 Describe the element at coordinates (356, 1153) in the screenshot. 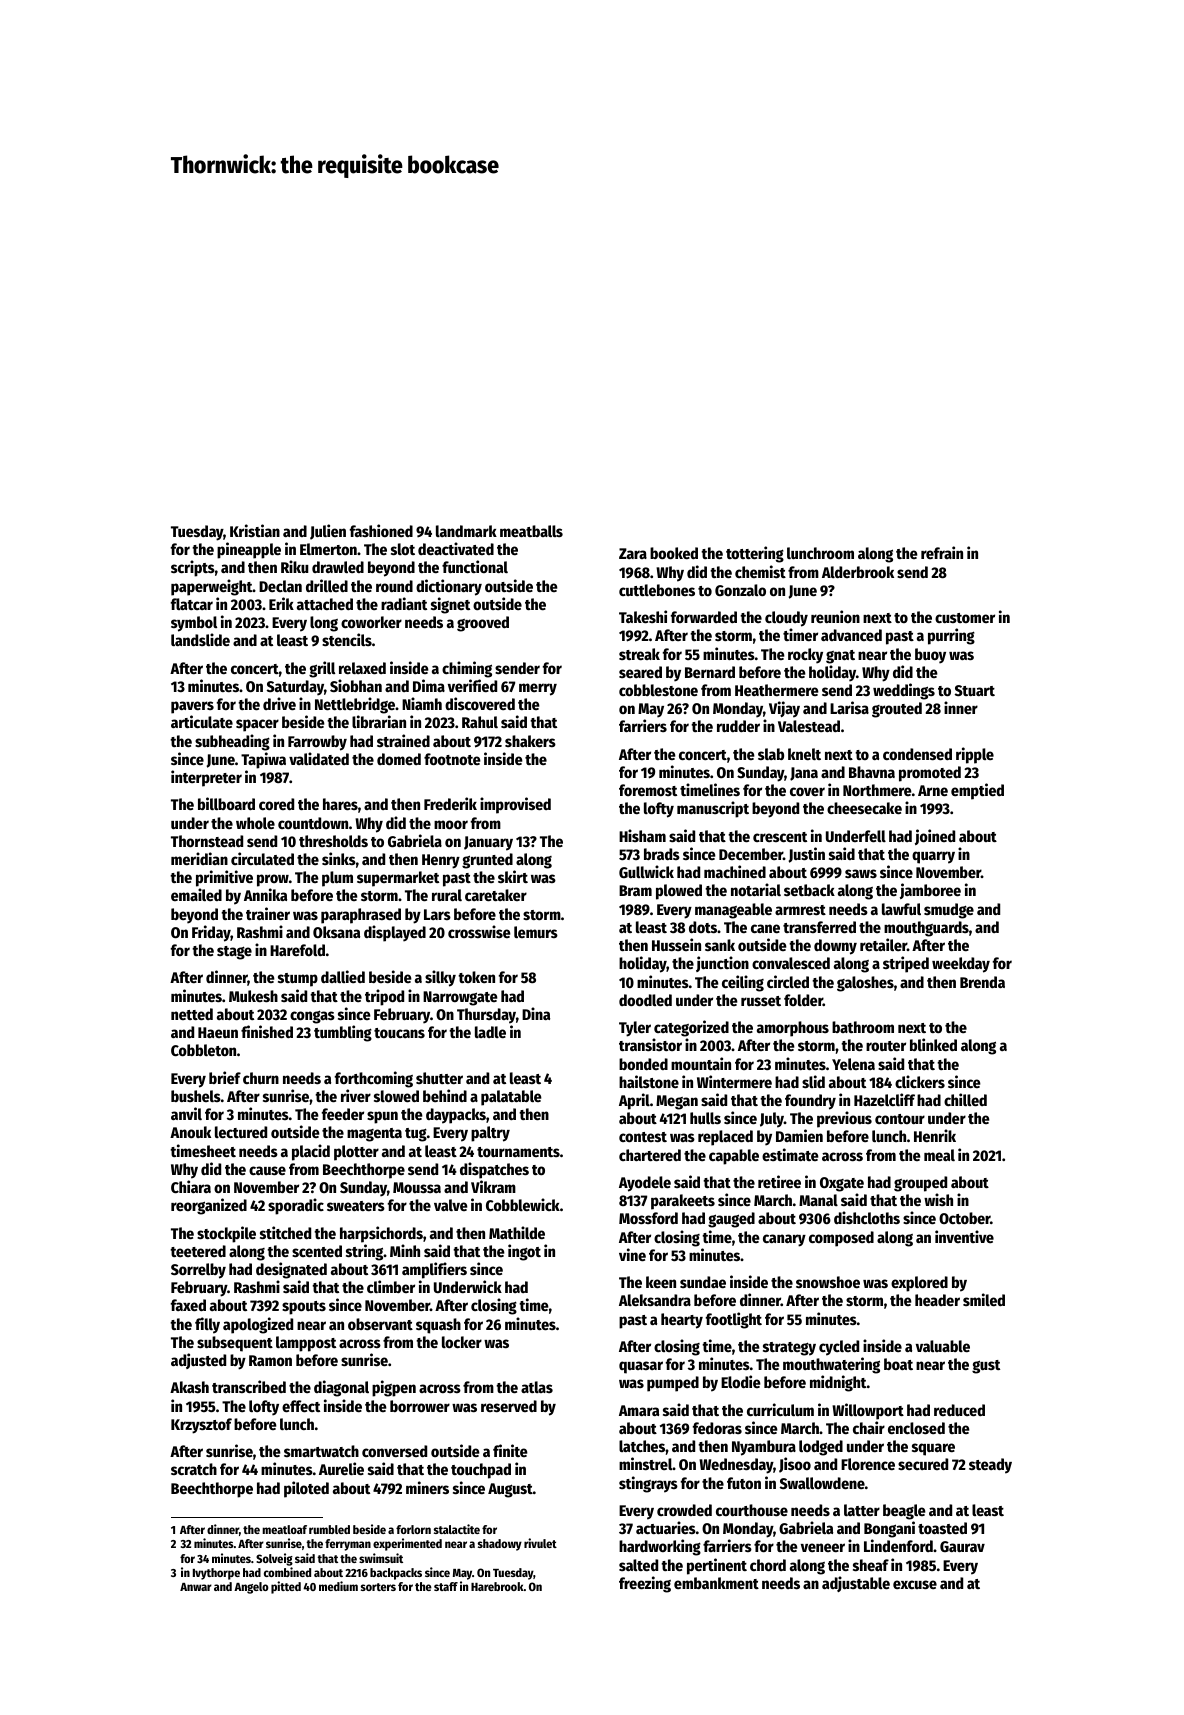

I see `plotter` at that location.
